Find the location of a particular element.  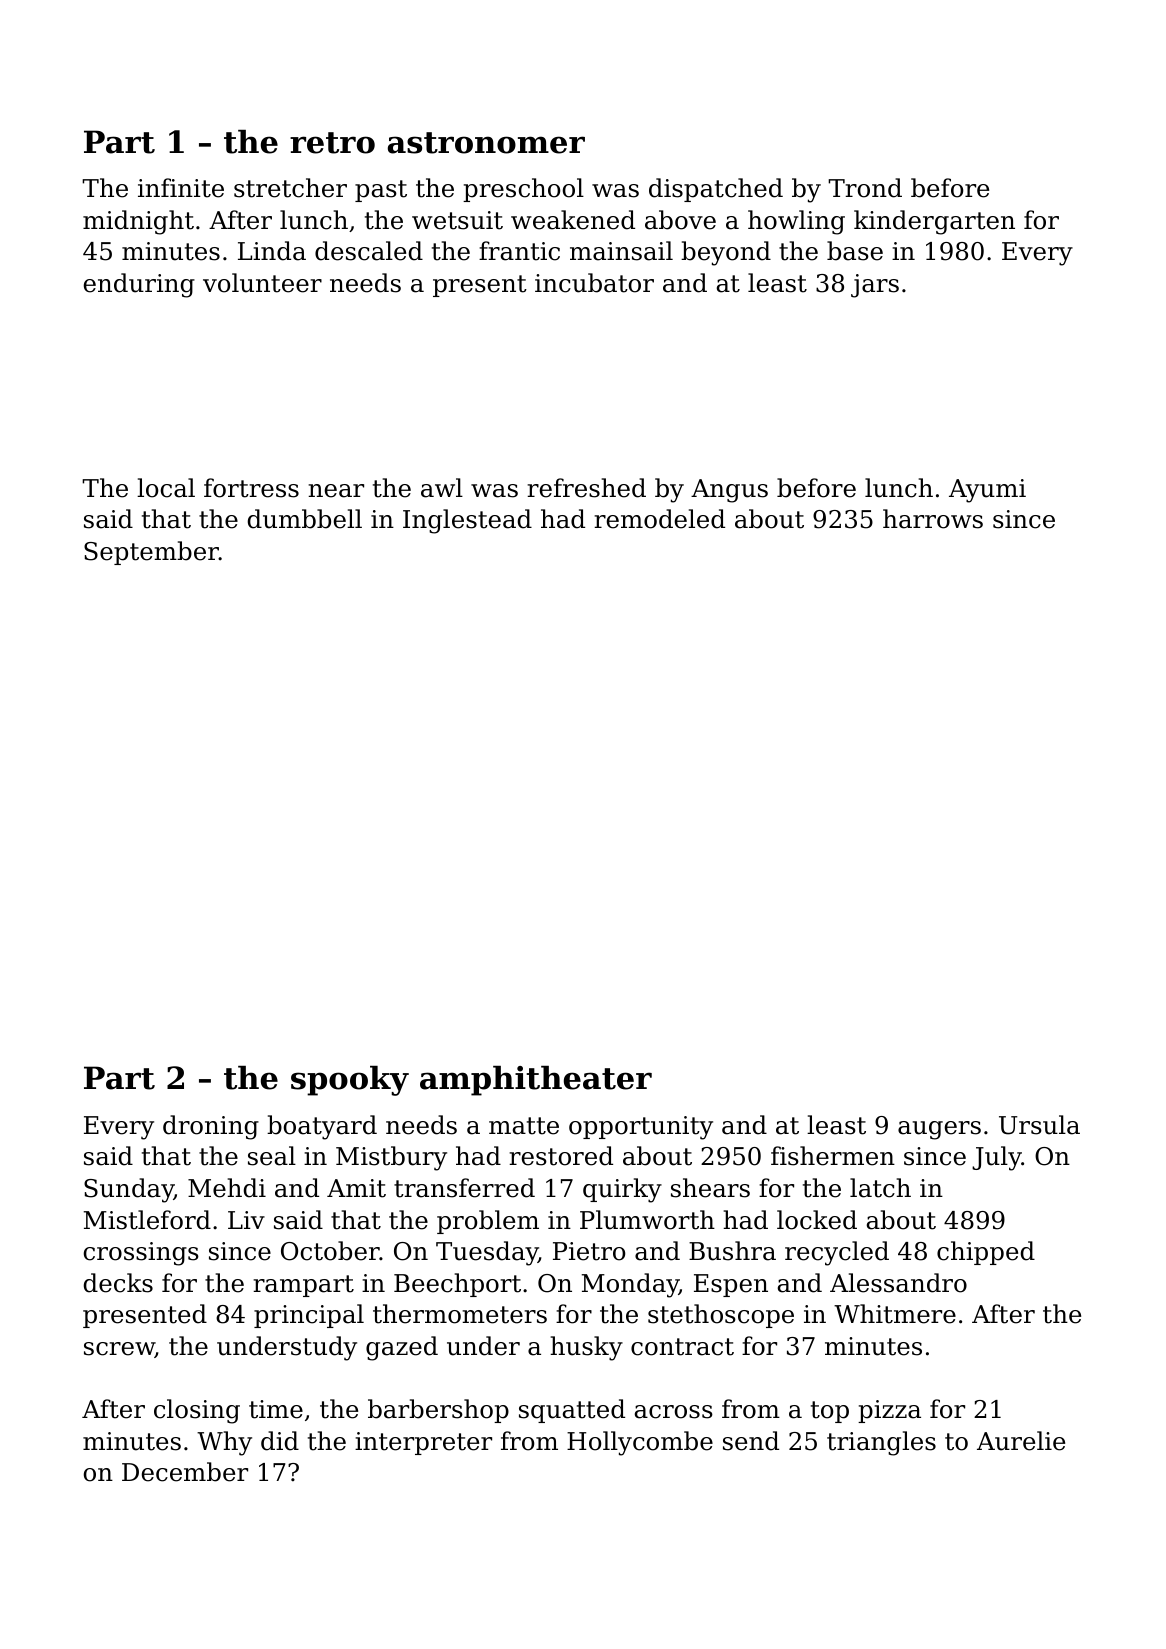

December is located at coordinates (185, 1472).
